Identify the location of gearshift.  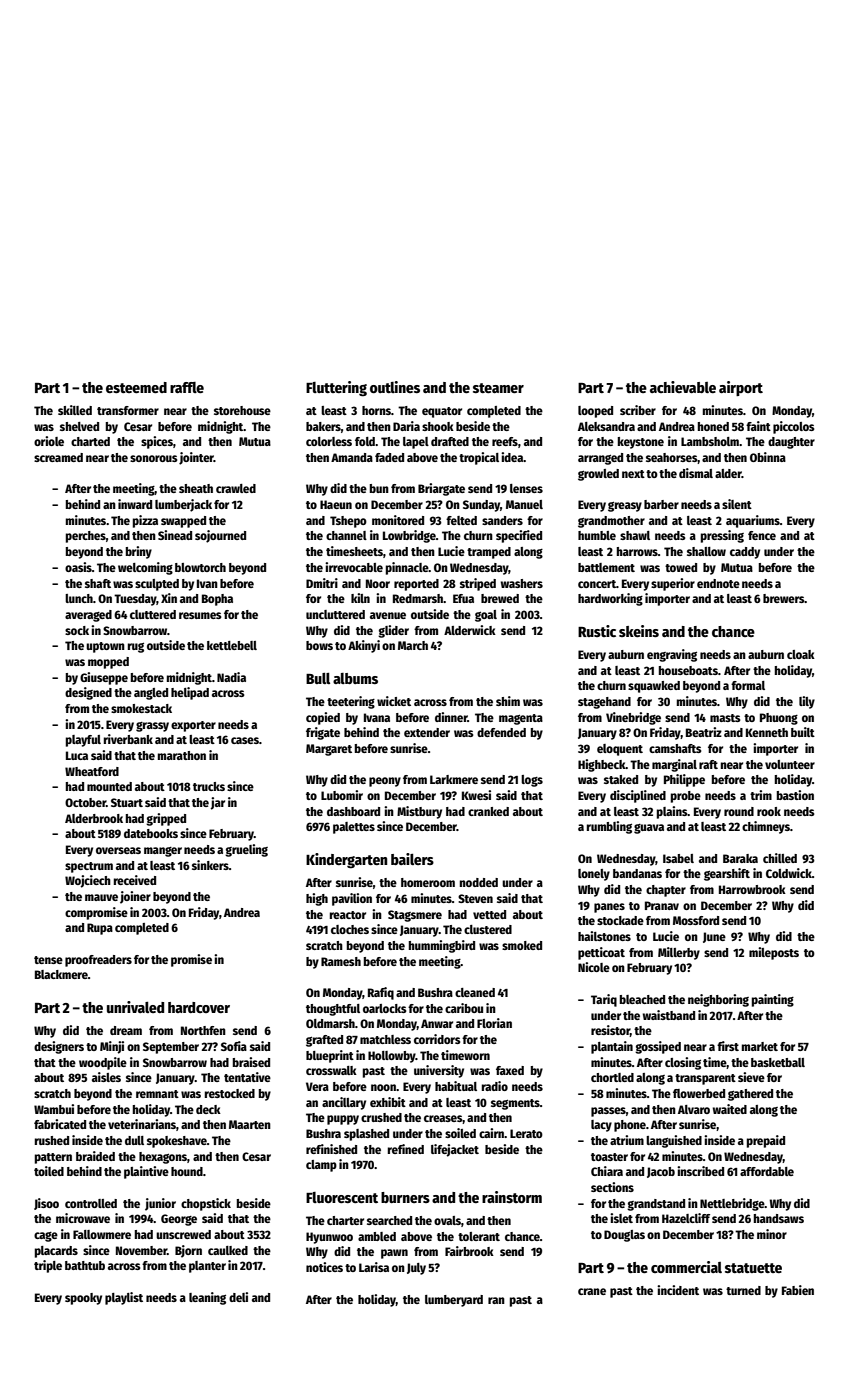
(727, 874).
